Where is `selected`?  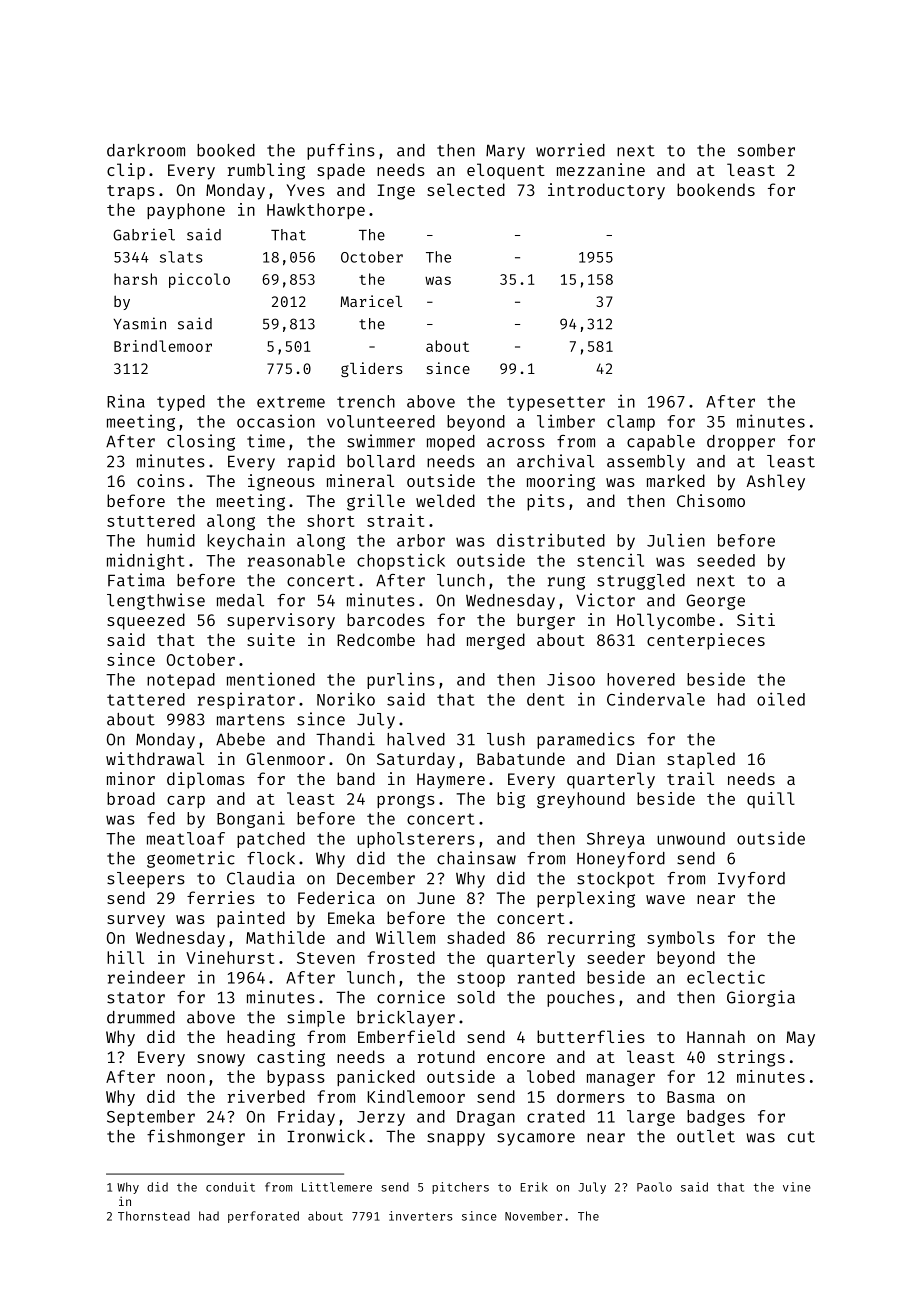
selected is located at coordinates (466, 189).
